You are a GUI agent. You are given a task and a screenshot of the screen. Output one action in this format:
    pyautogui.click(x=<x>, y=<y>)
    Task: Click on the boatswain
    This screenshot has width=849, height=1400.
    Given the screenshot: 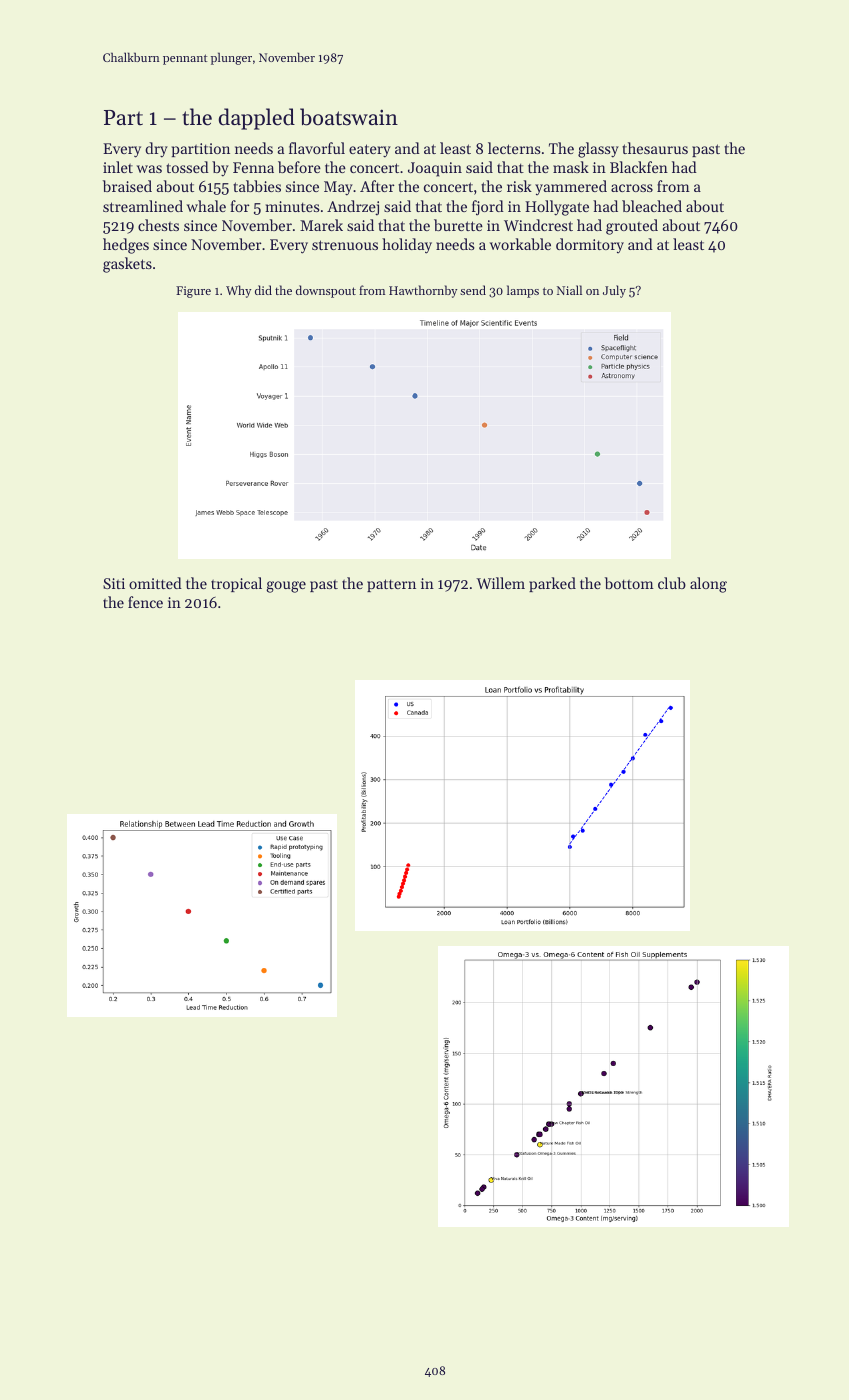 What is the action you would take?
    pyautogui.click(x=349, y=117)
